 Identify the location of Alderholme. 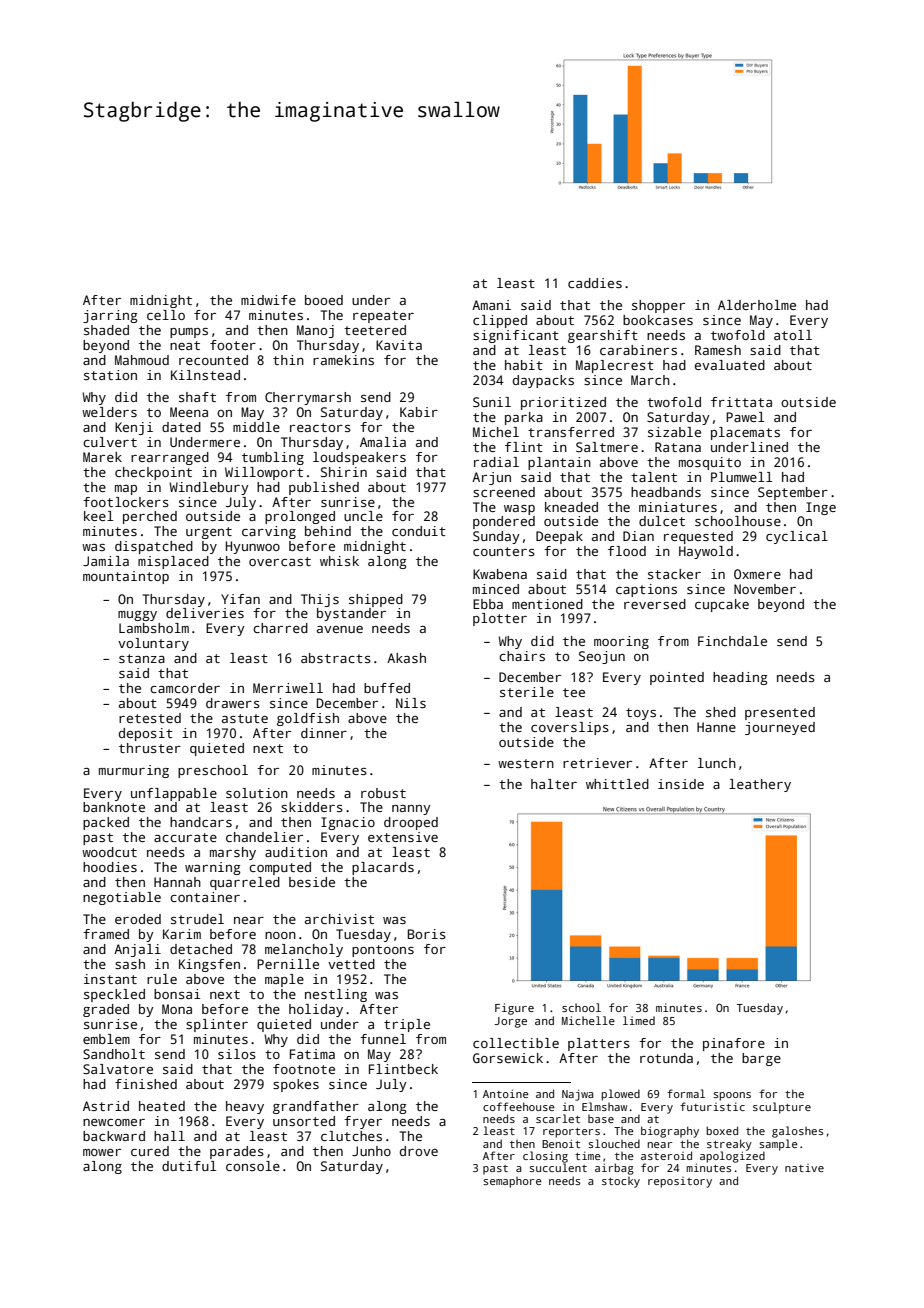
(757, 305).
